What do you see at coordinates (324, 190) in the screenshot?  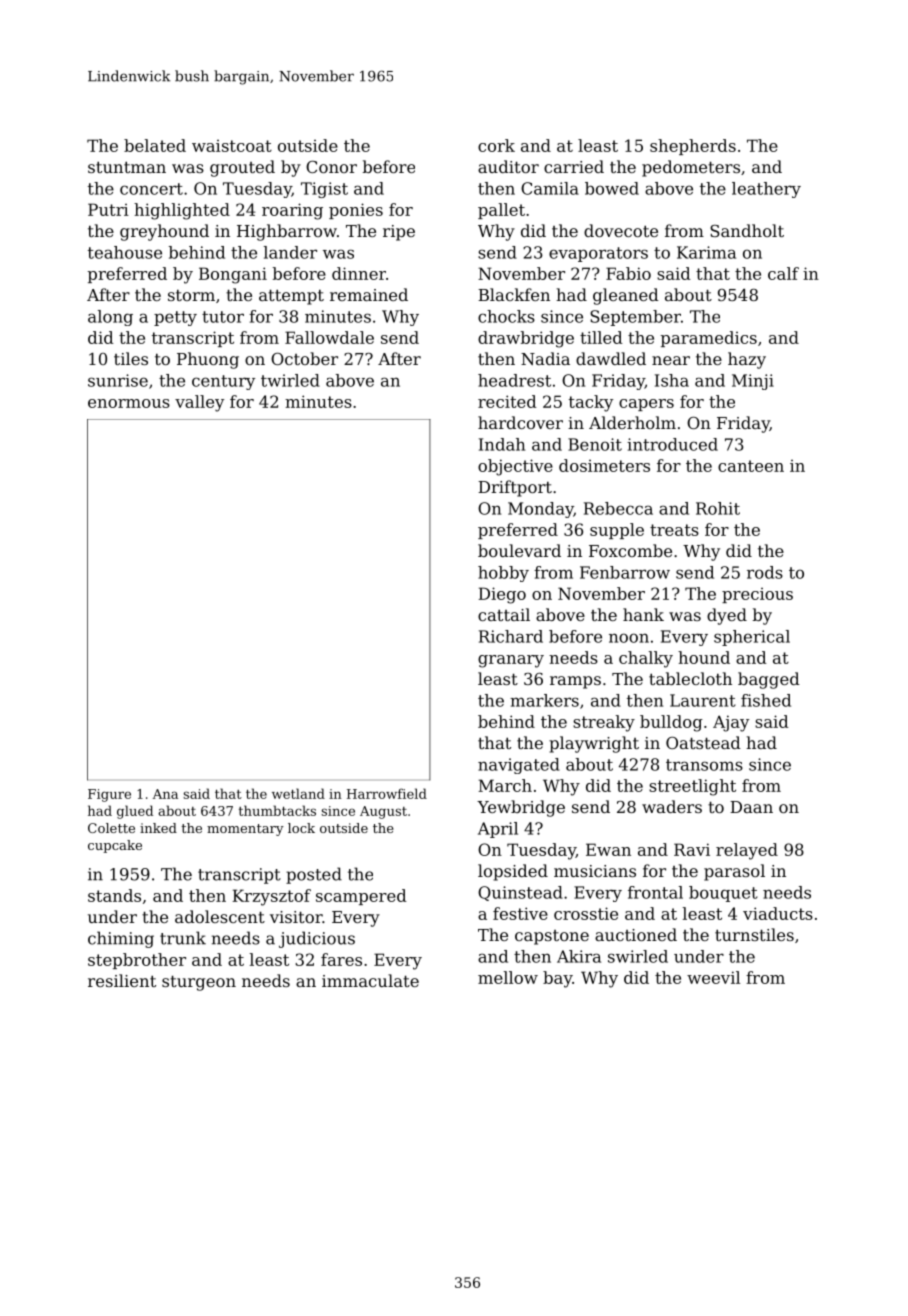 I see `Tigist` at bounding box center [324, 190].
